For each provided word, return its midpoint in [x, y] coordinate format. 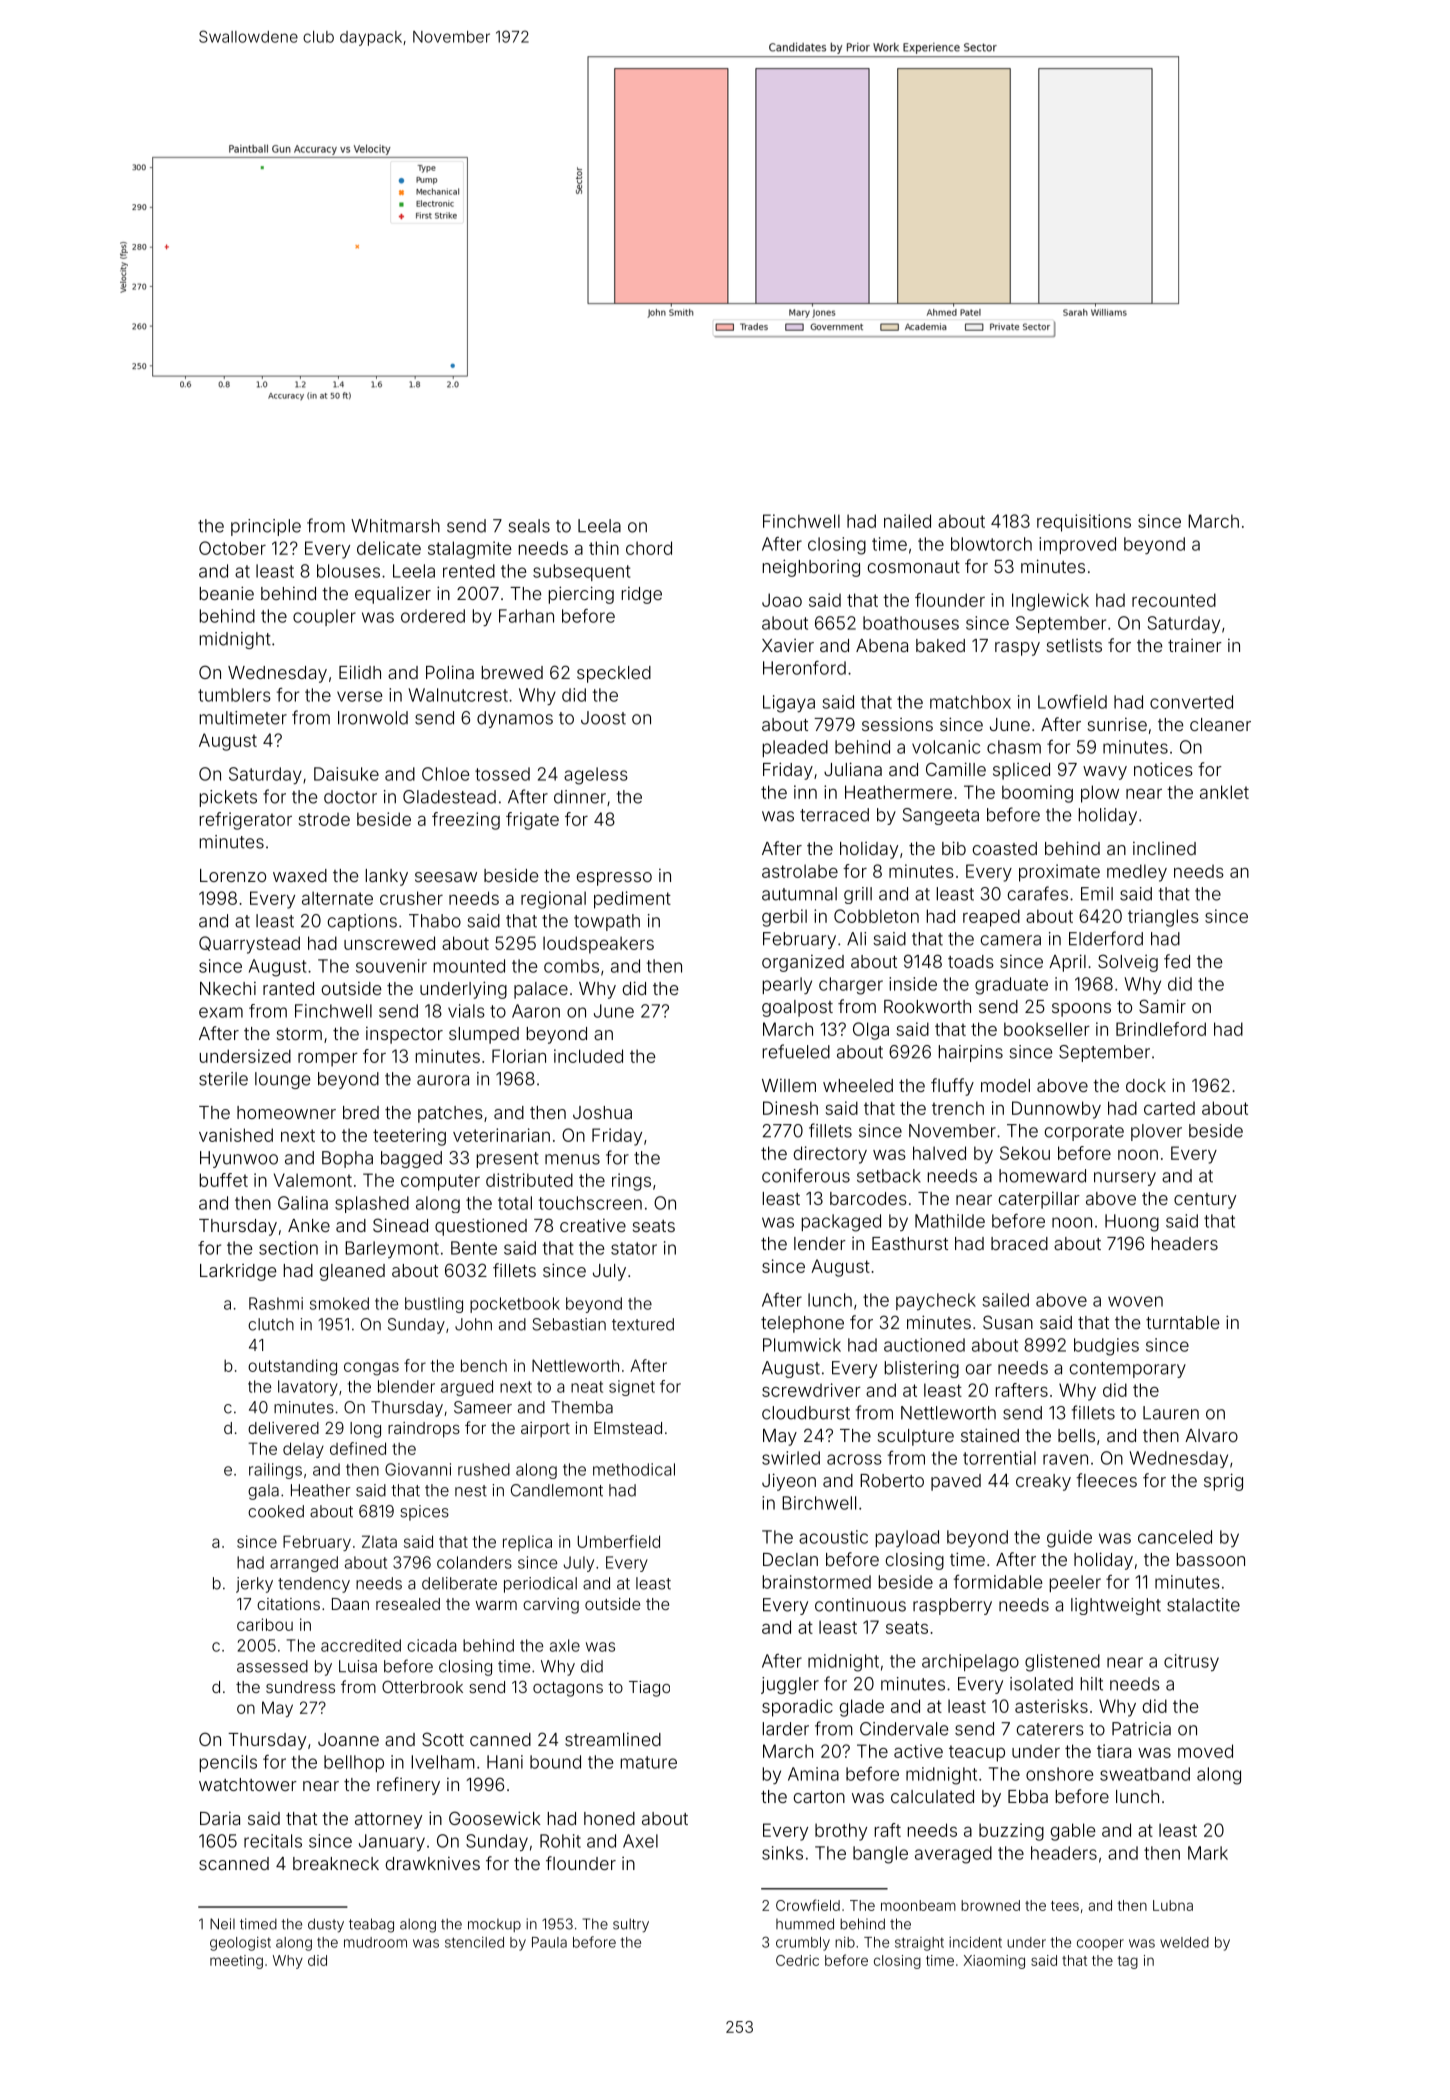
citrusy [1191, 1662]
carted [1169, 1108]
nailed [907, 521]
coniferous [806, 1175]
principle [266, 527]
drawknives [433, 1863]
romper [328, 1059]
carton [819, 1797]
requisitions [1084, 523]
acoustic [833, 1537]
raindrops [424, 1430]
